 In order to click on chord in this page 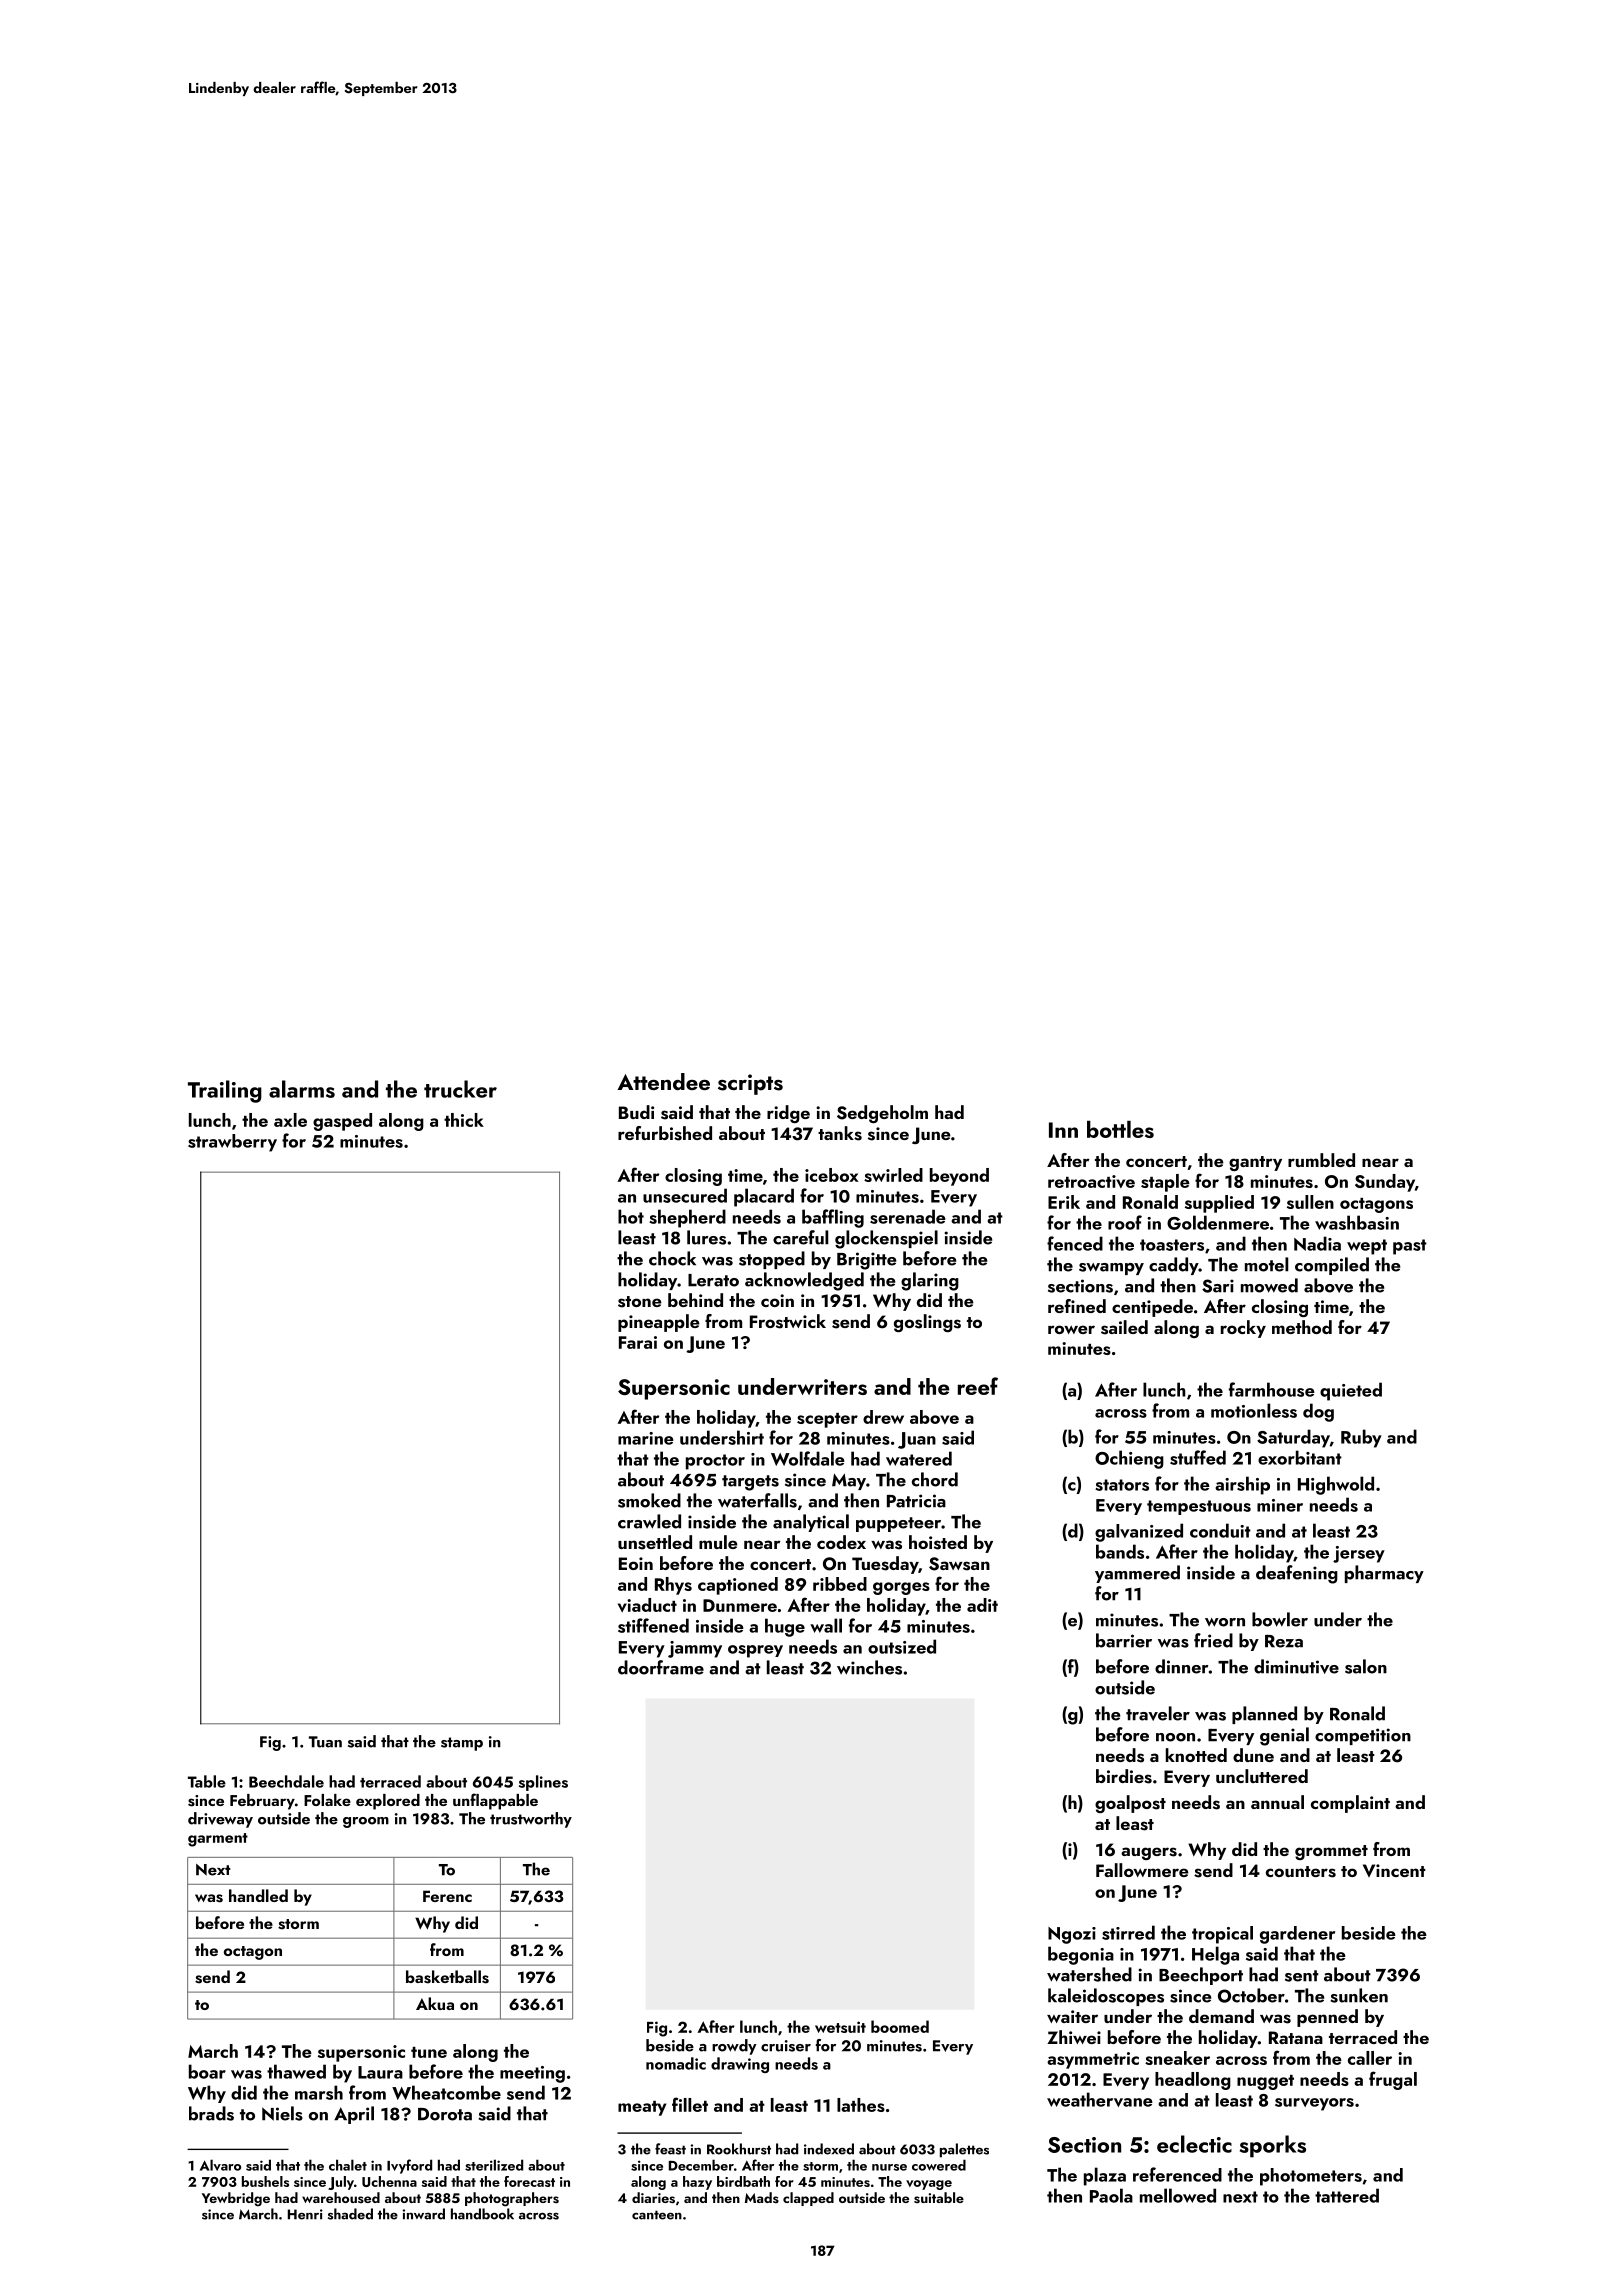, I will do `click(935, 1479)`.
